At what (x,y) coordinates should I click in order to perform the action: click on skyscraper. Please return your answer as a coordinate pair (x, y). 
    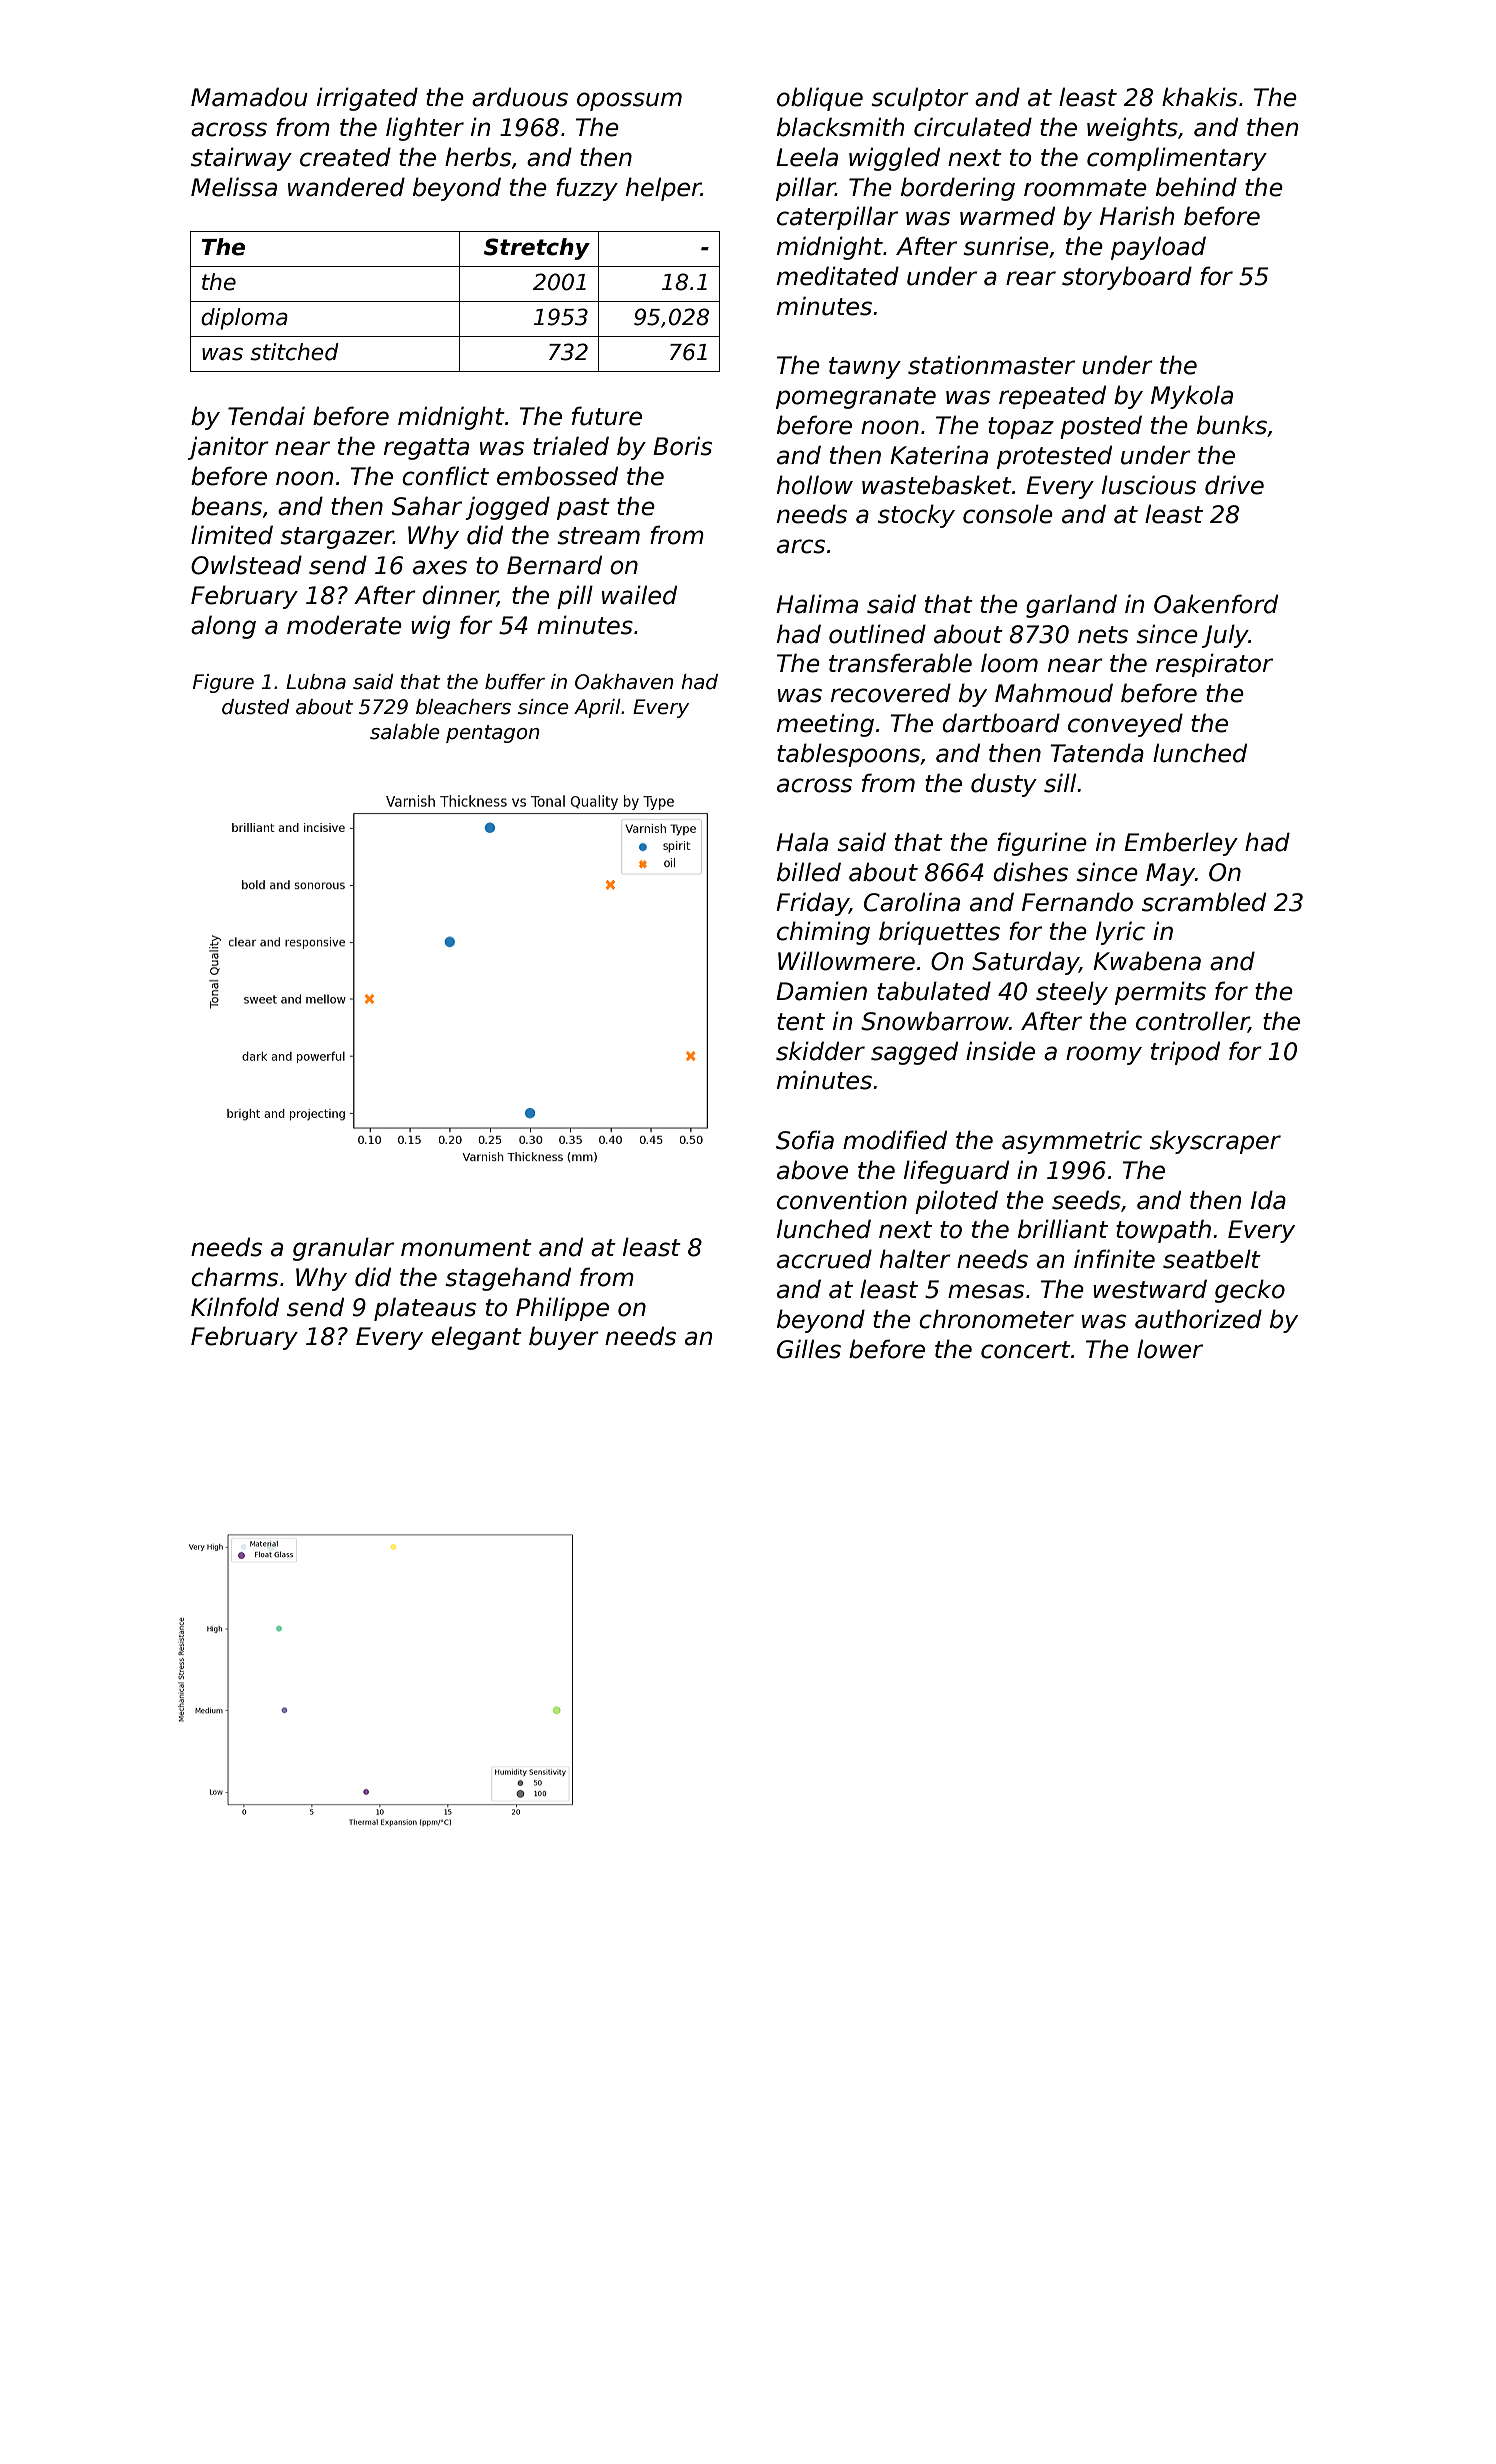
    Looking at the image, I should click on (1215, 1142).
